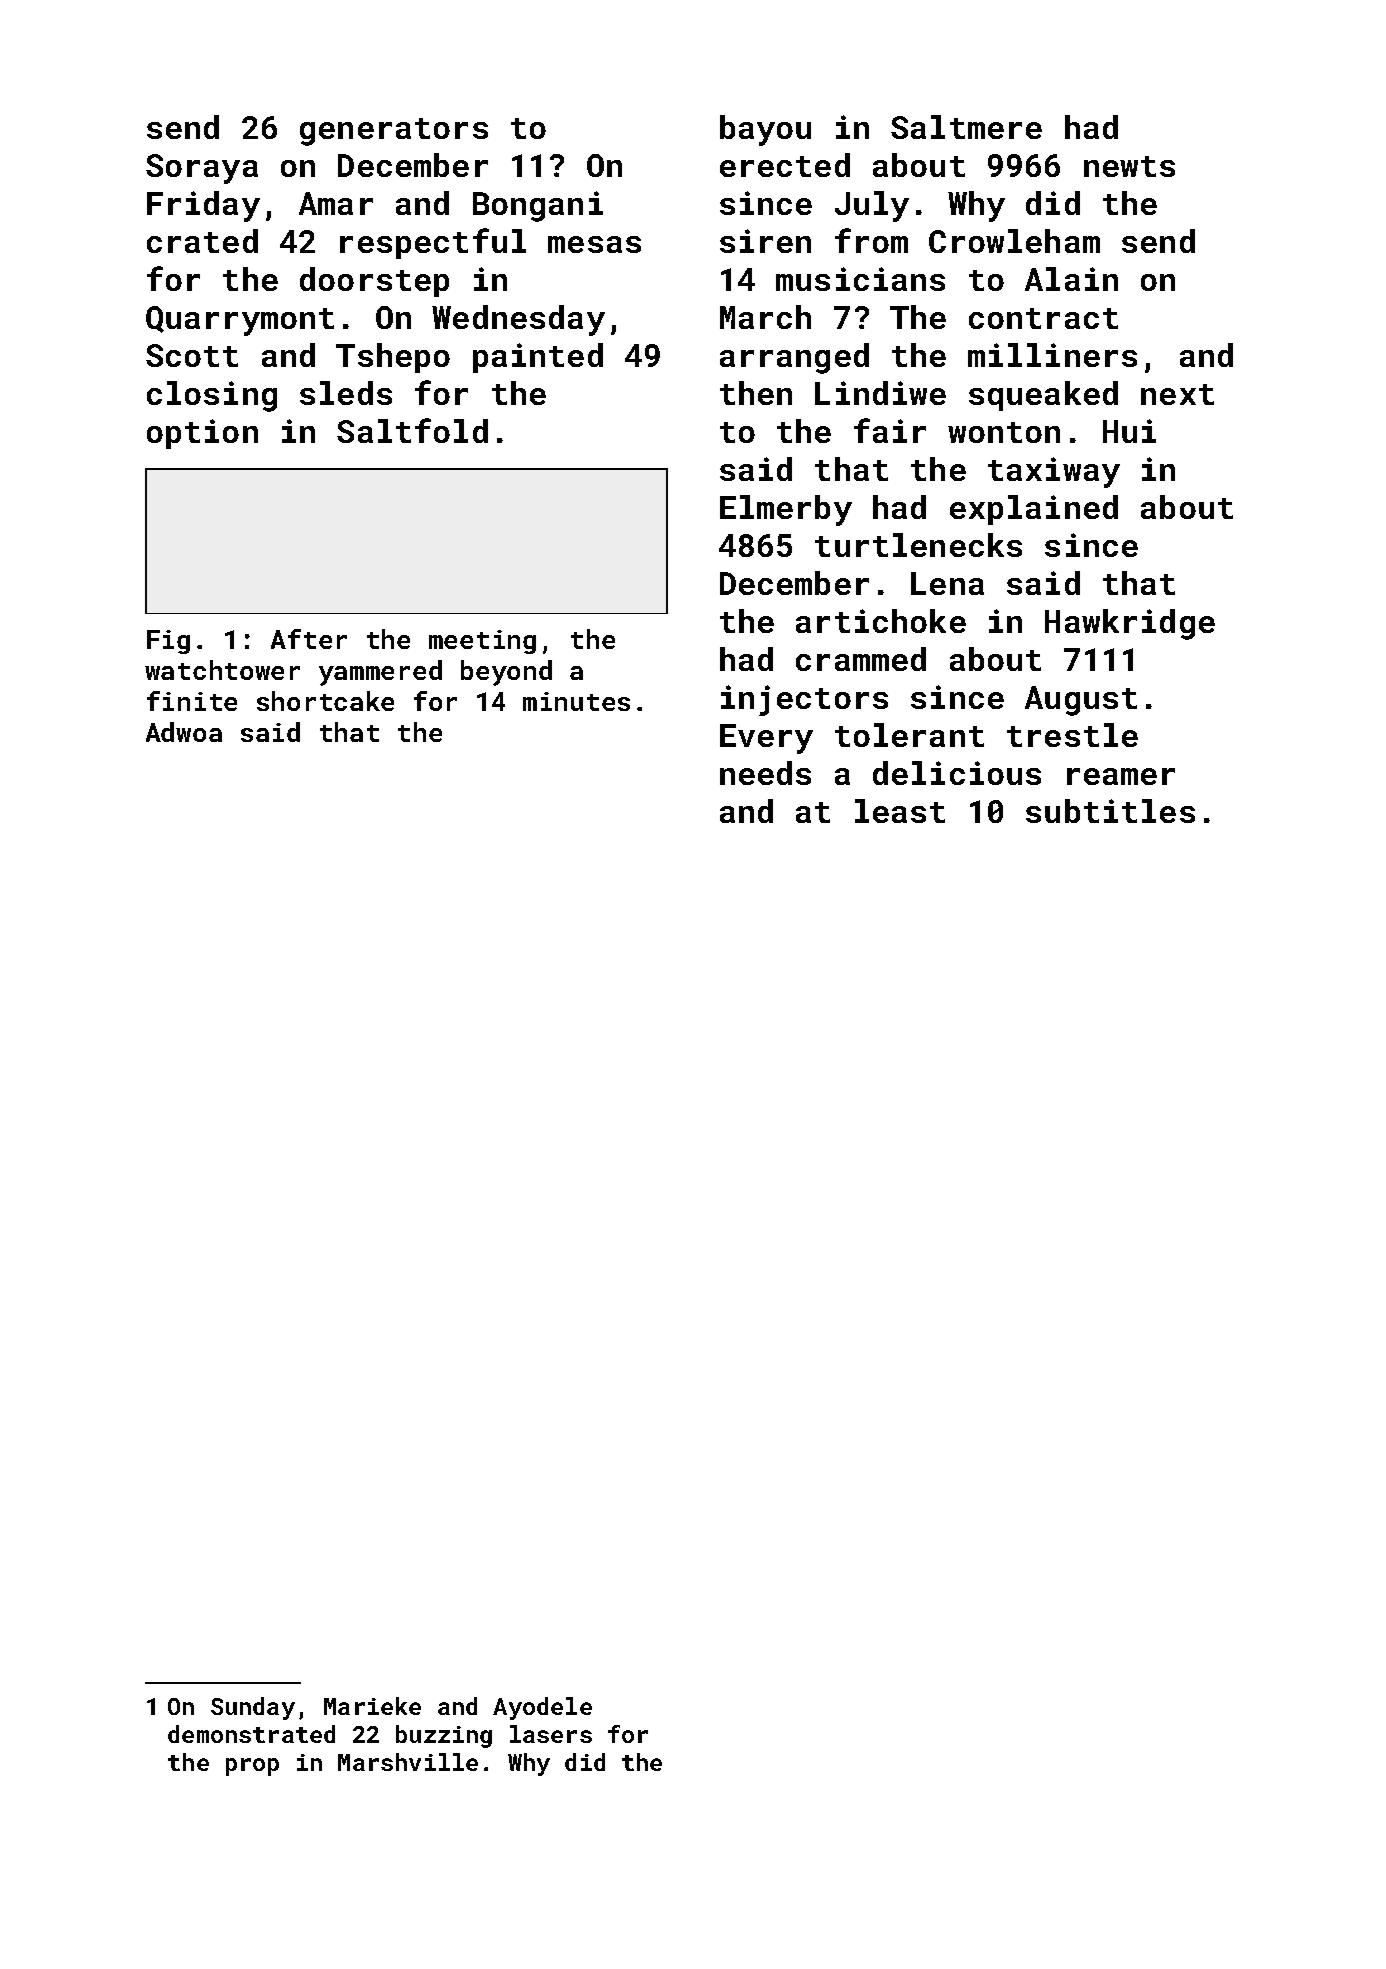 The height and width of the screenshot is (1969, 1386). What do you see at coordinates (765, 773) in the screenshot?
I see `needs` at bounding box center [765, 773].
